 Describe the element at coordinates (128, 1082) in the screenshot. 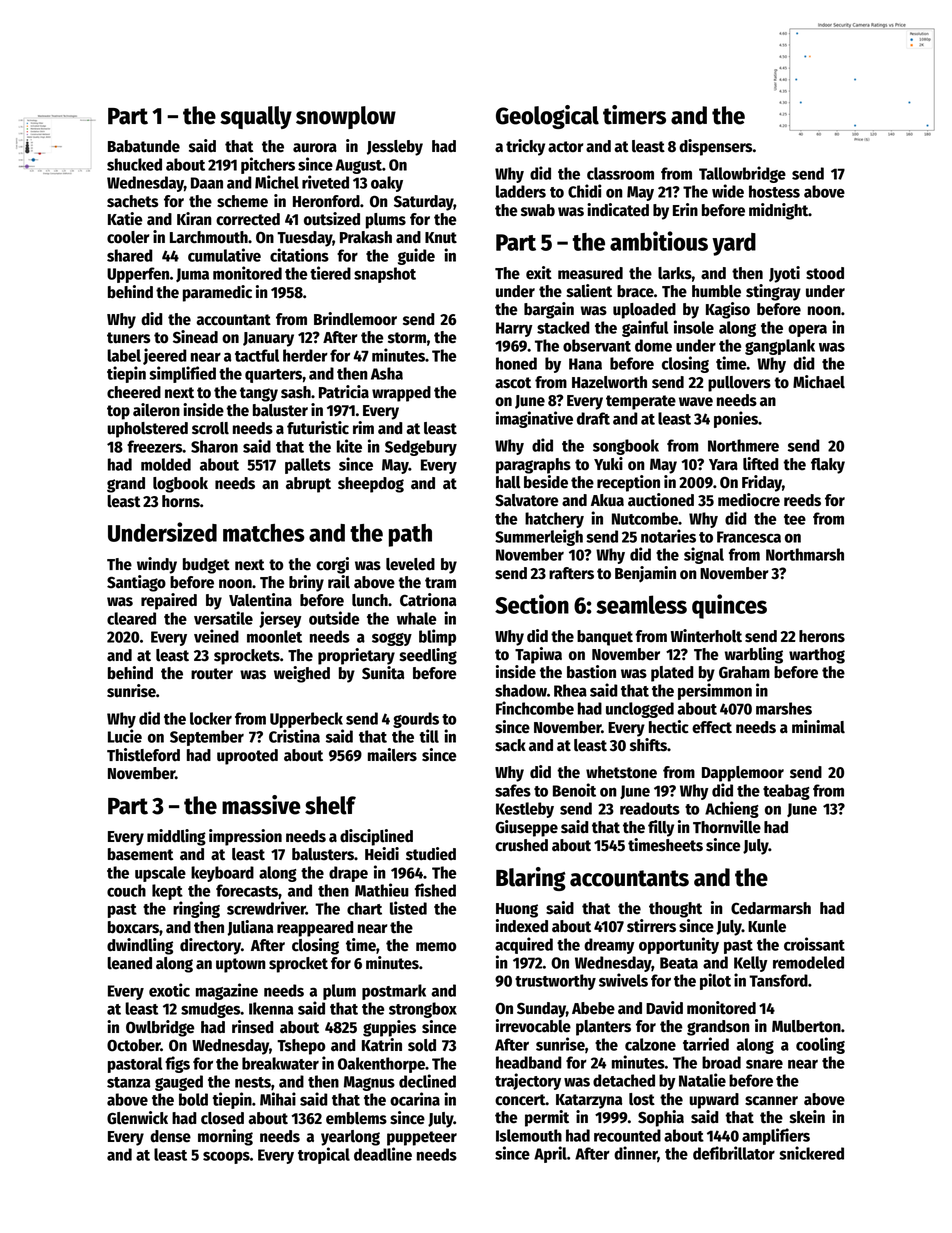

I see `stanza` at that location.
